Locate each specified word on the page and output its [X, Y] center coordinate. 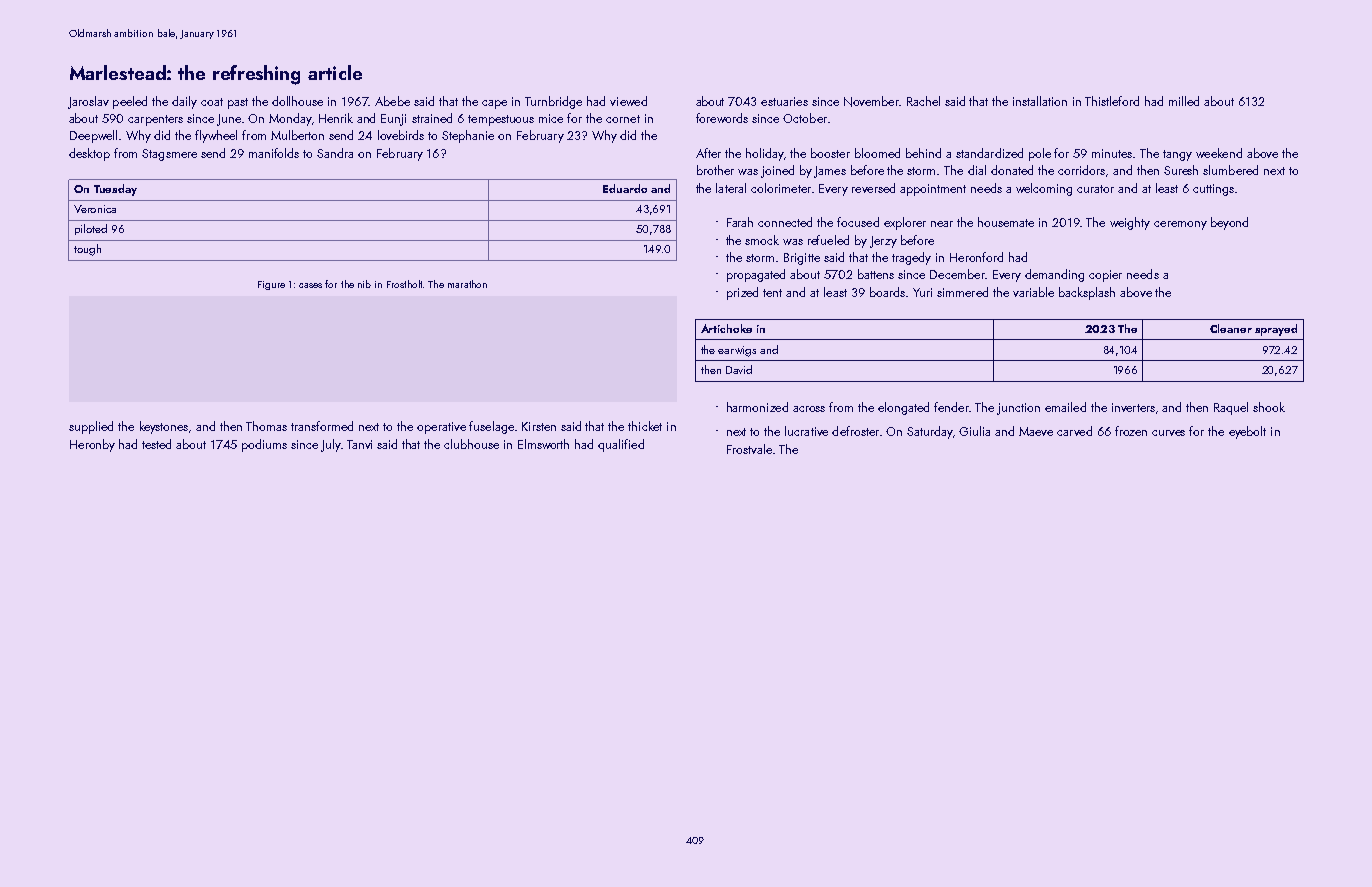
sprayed [1276, 330]
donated [1012, 170]
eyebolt [1247, 432]
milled [1184, 101]
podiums [264, 445]
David [739, 369]
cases [310, 285]
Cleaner [1231, 328]
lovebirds [401, 135]
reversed [873, 188]
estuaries [784, 101]
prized [742, 293]
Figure [271, 285]
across [809, 409]
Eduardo [625, 188]
